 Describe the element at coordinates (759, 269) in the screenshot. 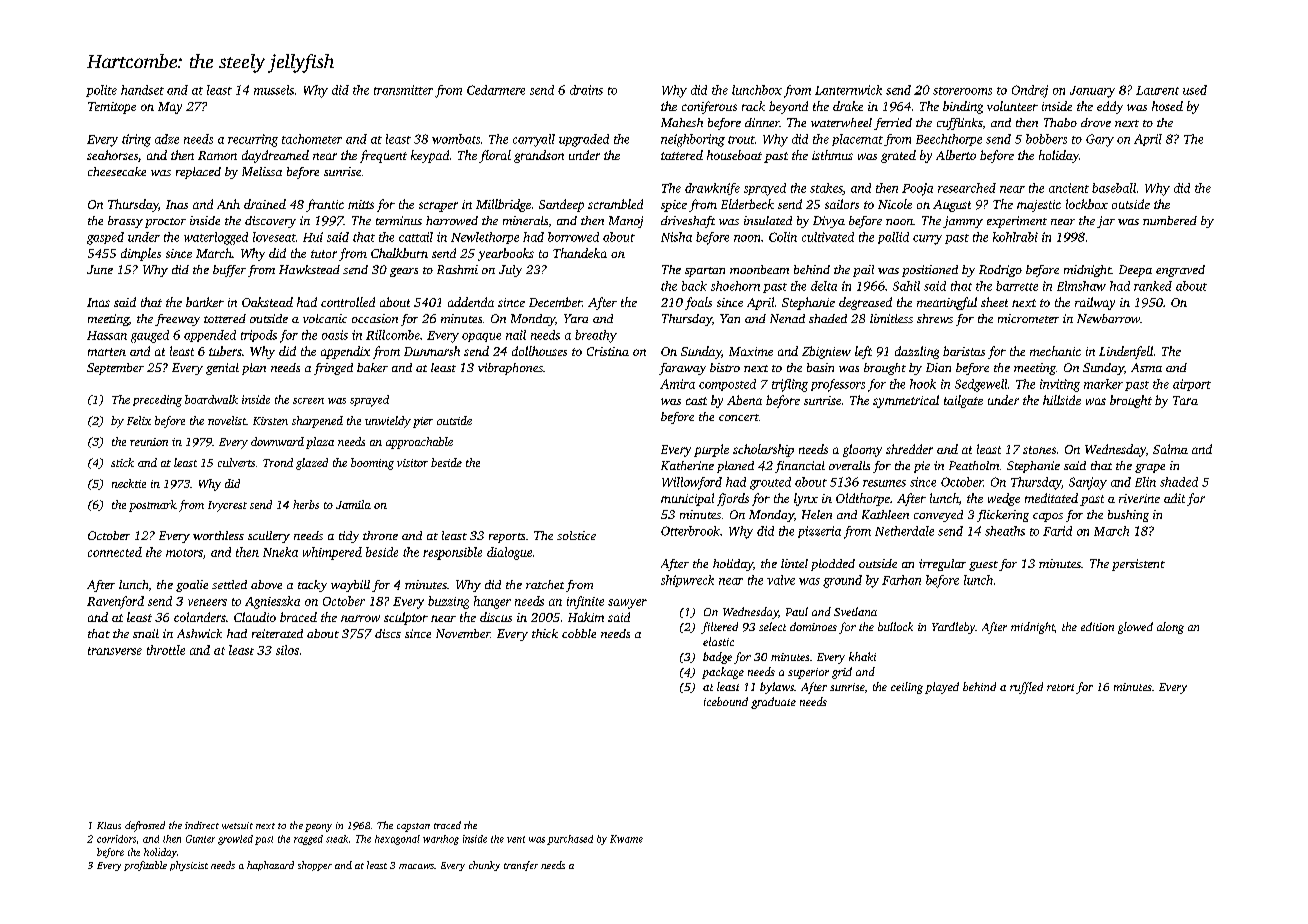

I see `moonbeam` at that location.
